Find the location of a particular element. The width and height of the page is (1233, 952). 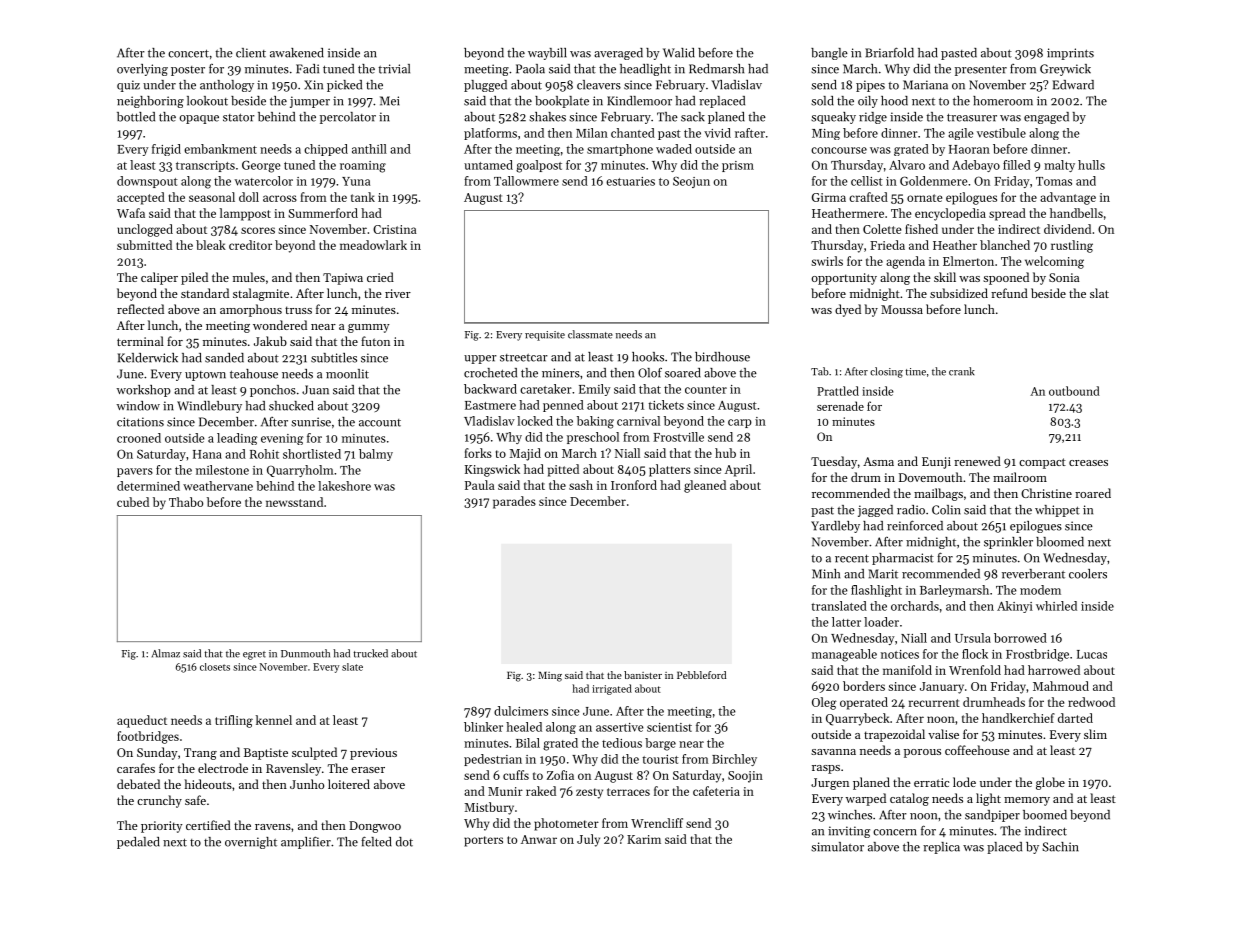

debated is located at coordinates (138, 784).
